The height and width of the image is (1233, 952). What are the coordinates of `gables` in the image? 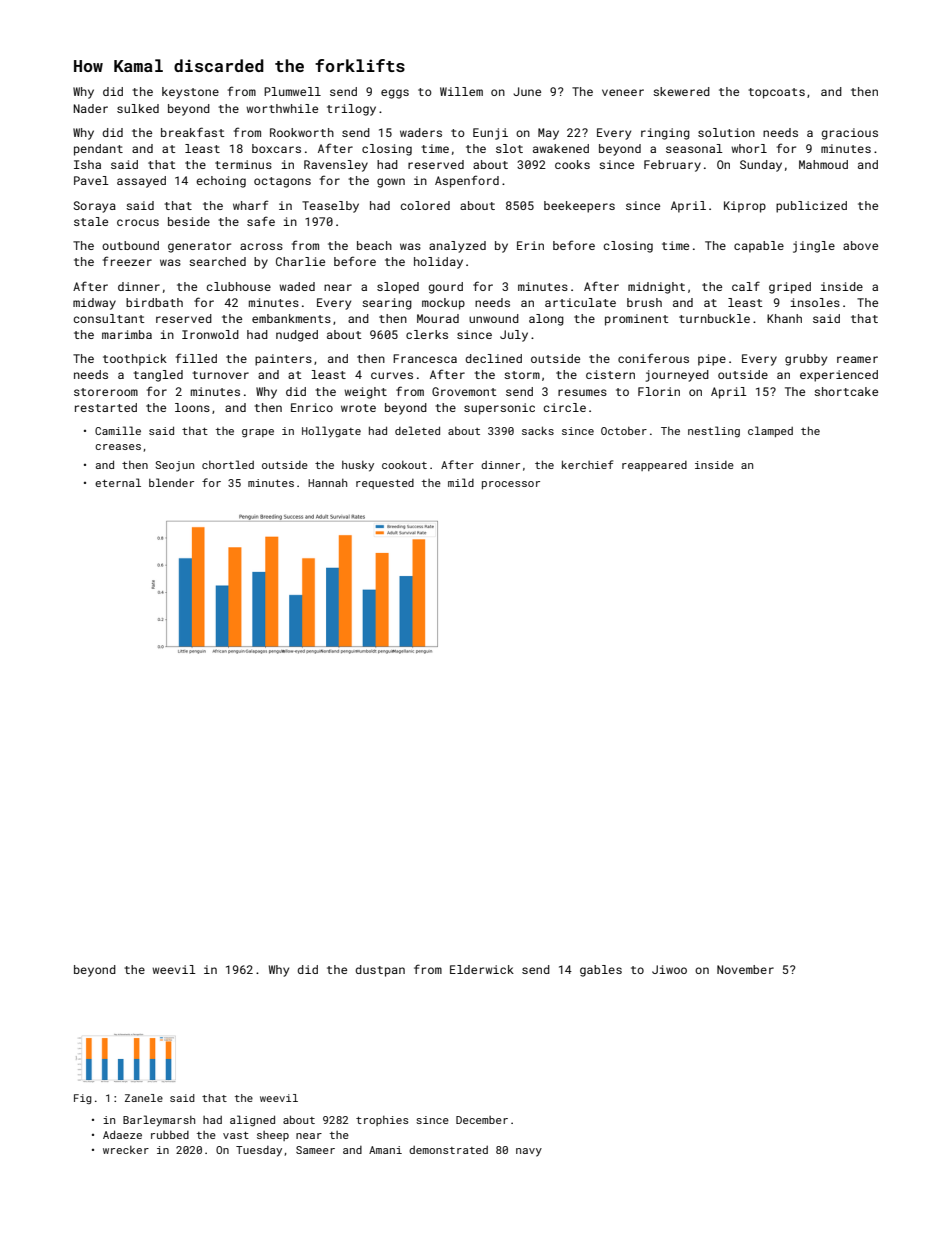 It's located at (601, 971).
